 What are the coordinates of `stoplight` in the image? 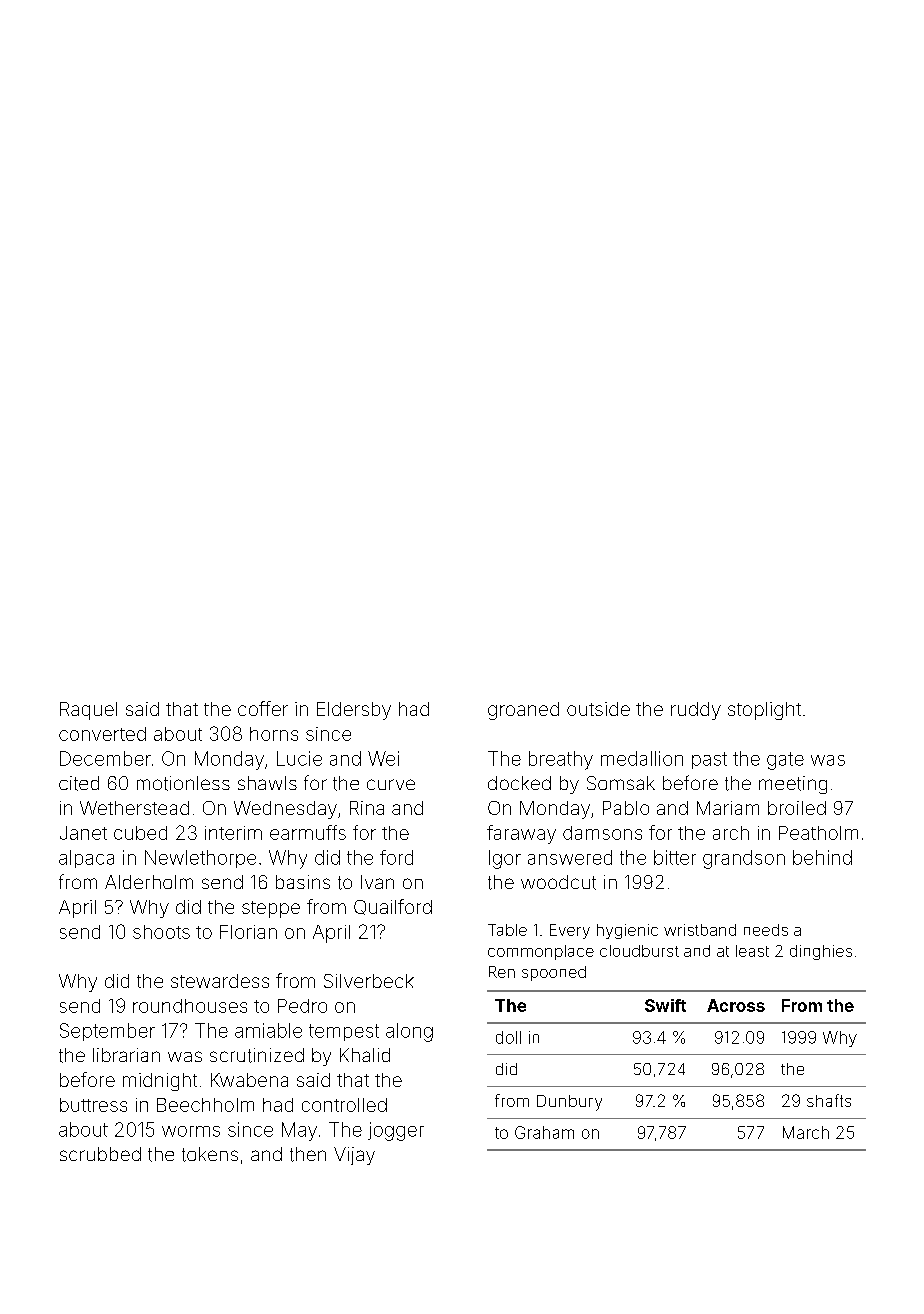 It's located at (764, 711).
